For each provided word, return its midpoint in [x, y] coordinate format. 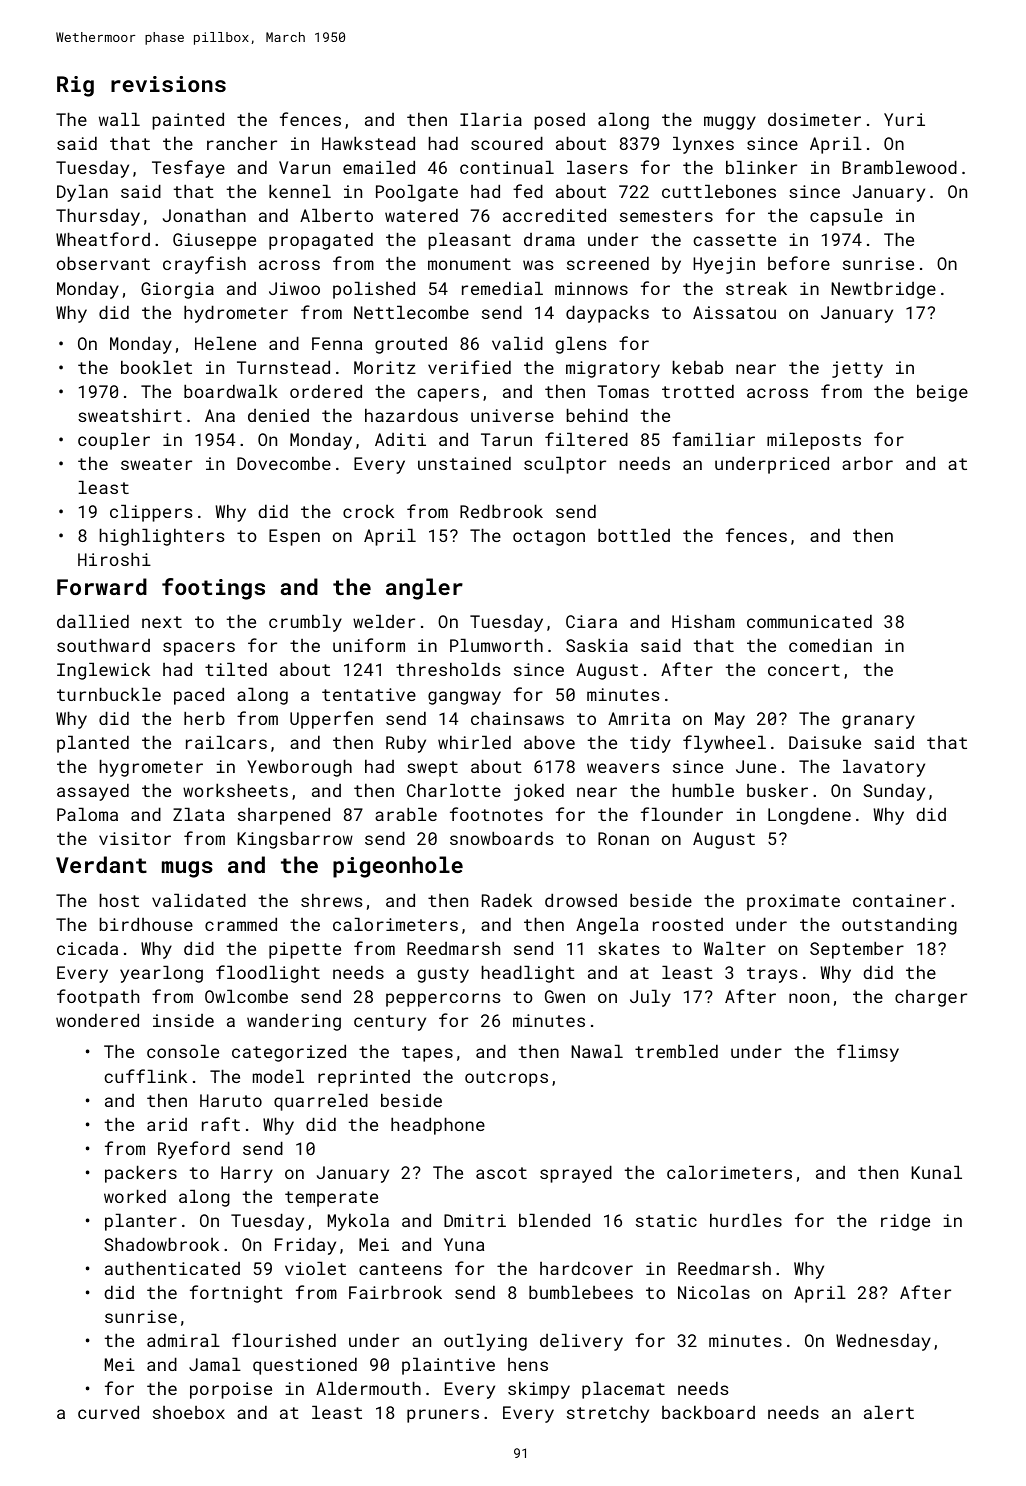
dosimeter [814, 119]
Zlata [198, 814]
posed [559, 121]
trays [772, 975]
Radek [507, 900]
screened [608, 263]
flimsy [868, 1053]
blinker [761, 167]
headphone [438, 1126]
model [278, 1076]
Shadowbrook [161, 1244]
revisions [168, 84]
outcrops [506, 1079]
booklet [156, 367]
